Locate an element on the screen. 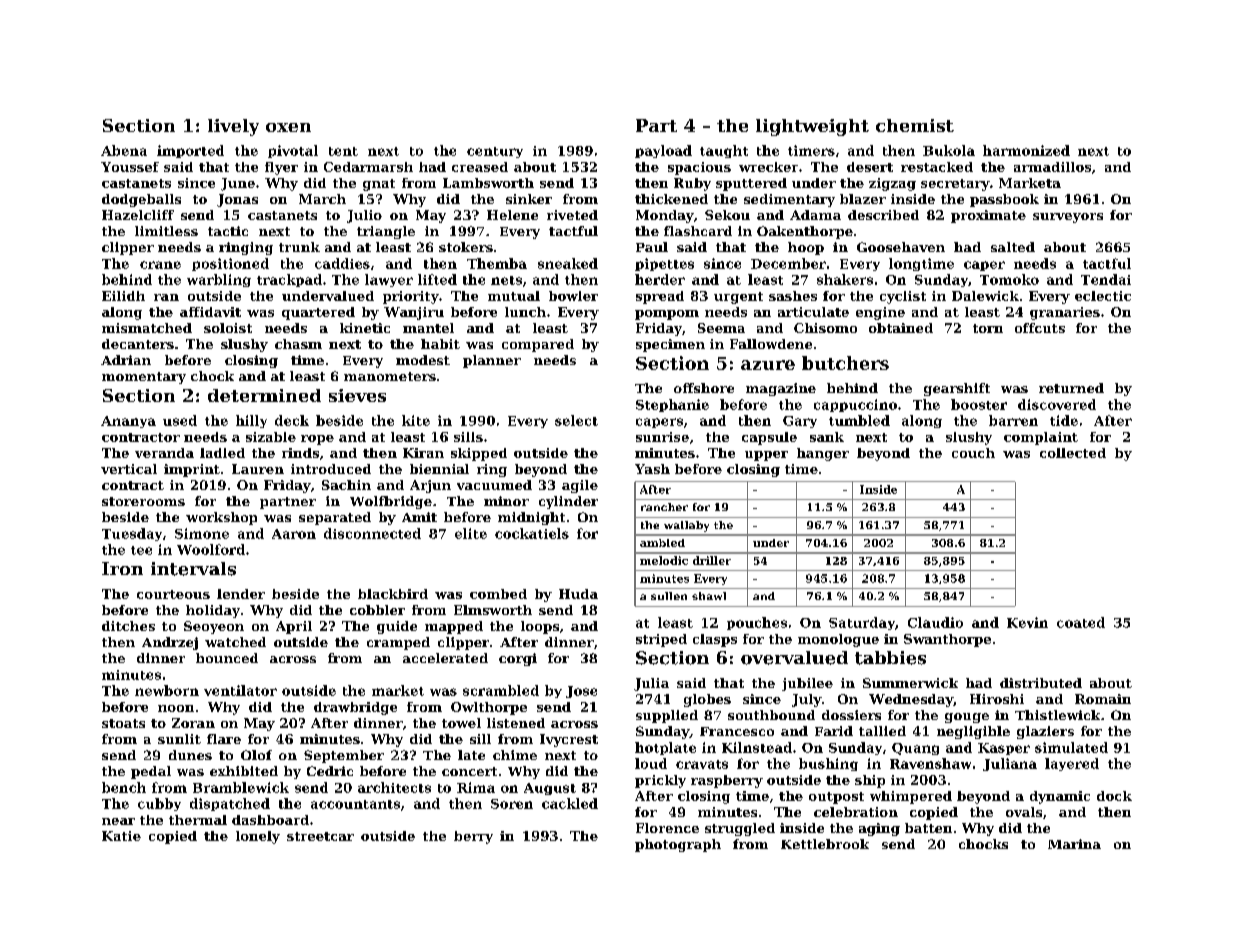 The height and width of the screenshot is (952, 1233). tide is located at coordinates (1064, 420).
